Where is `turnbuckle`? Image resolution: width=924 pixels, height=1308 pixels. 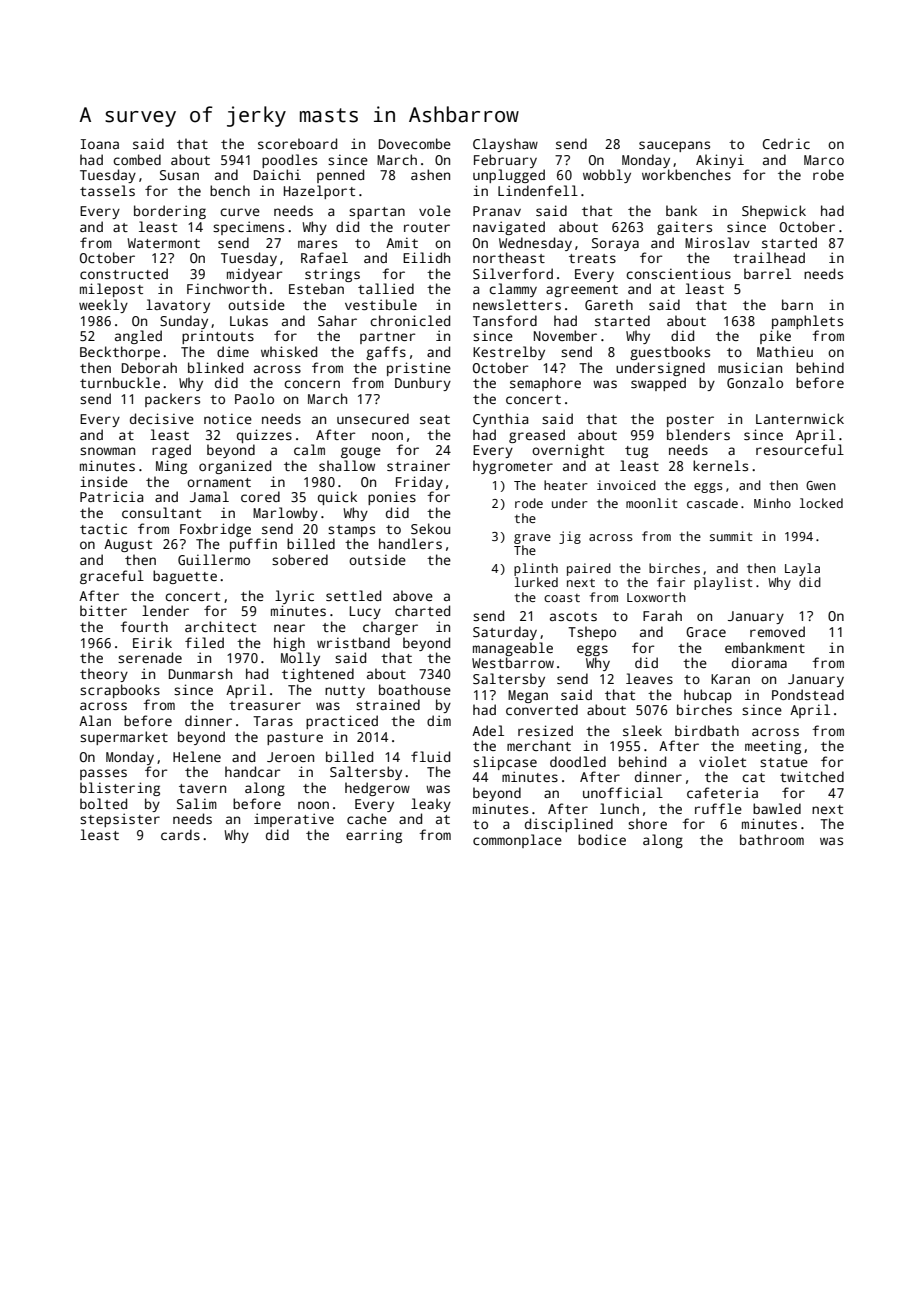
turnbuckle is located at coordinates (120, 382).
